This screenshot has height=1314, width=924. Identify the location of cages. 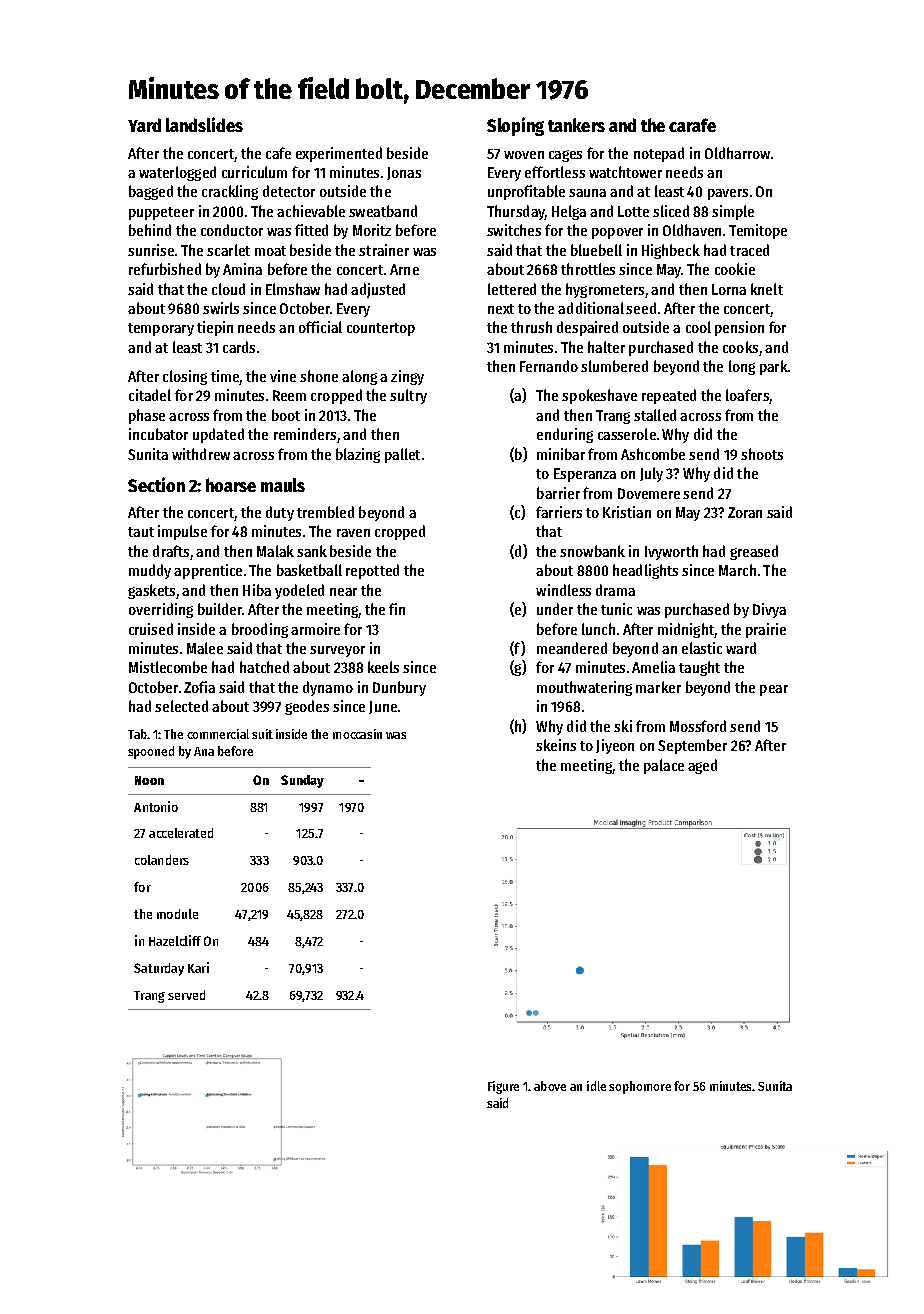
(565, 156).
